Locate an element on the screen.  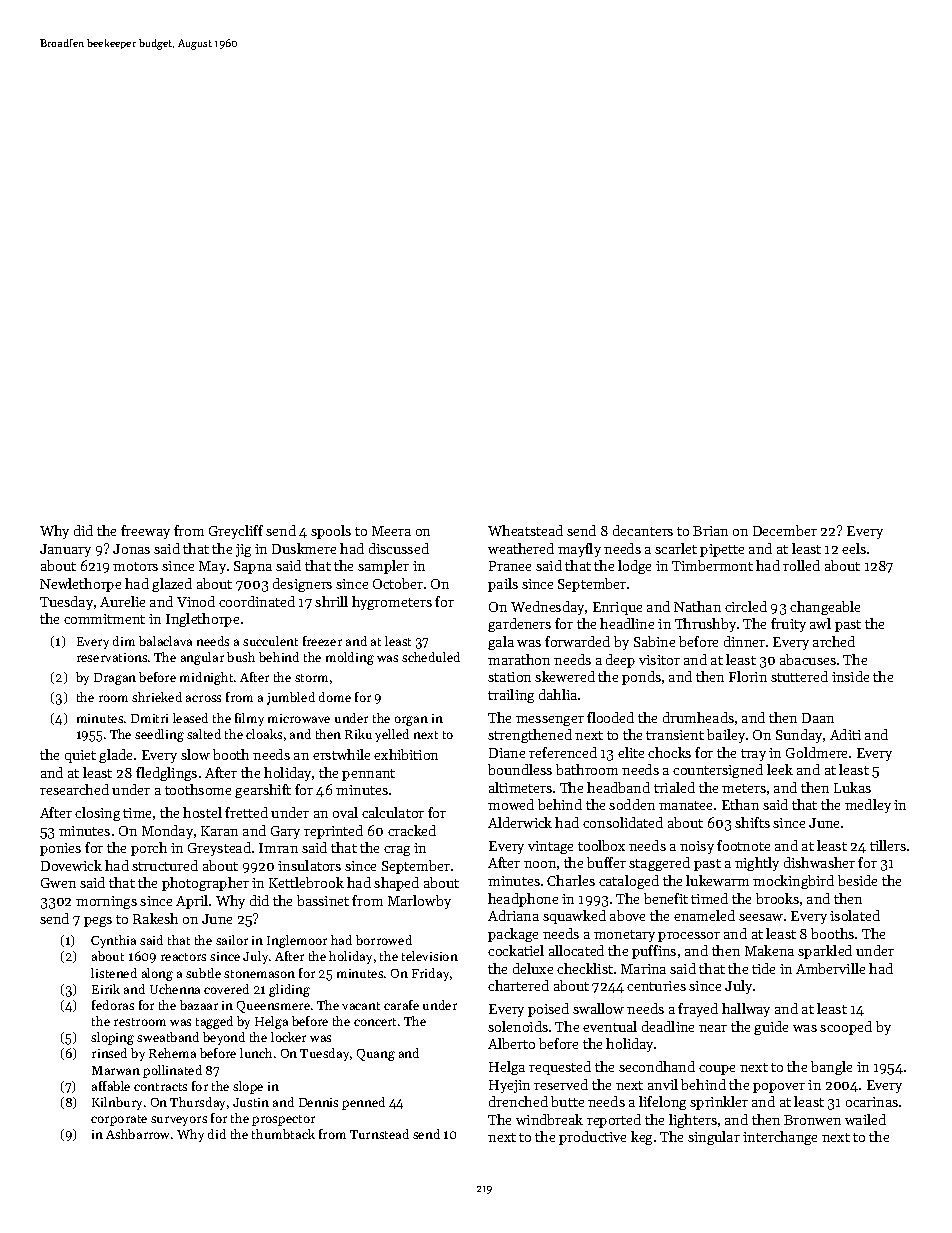
interchange is located at coordinates (780, 1138).
